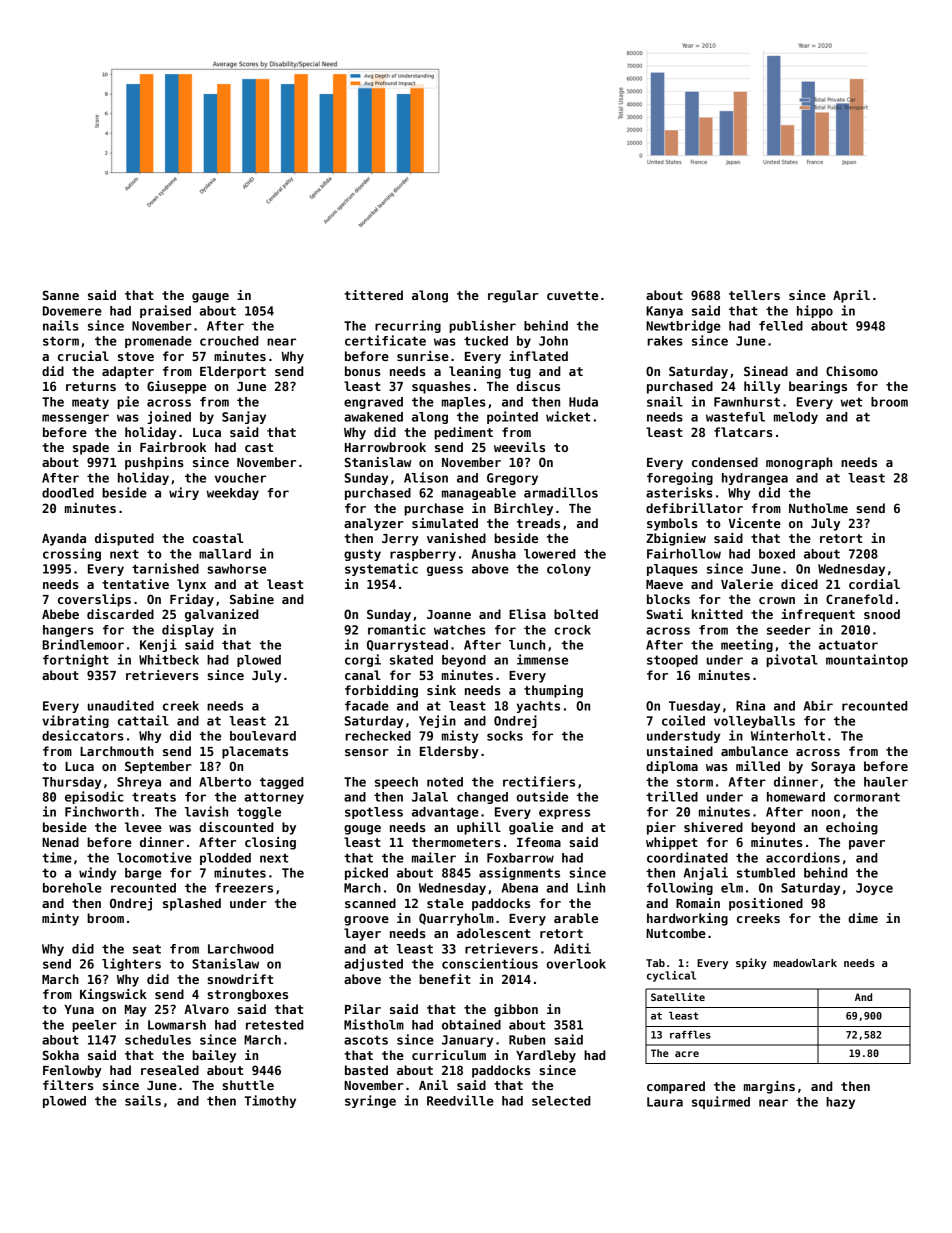 Image resolution: width=952 pixels, height=1233 pixels. I want to click on hazy, so click(840, 1103).
